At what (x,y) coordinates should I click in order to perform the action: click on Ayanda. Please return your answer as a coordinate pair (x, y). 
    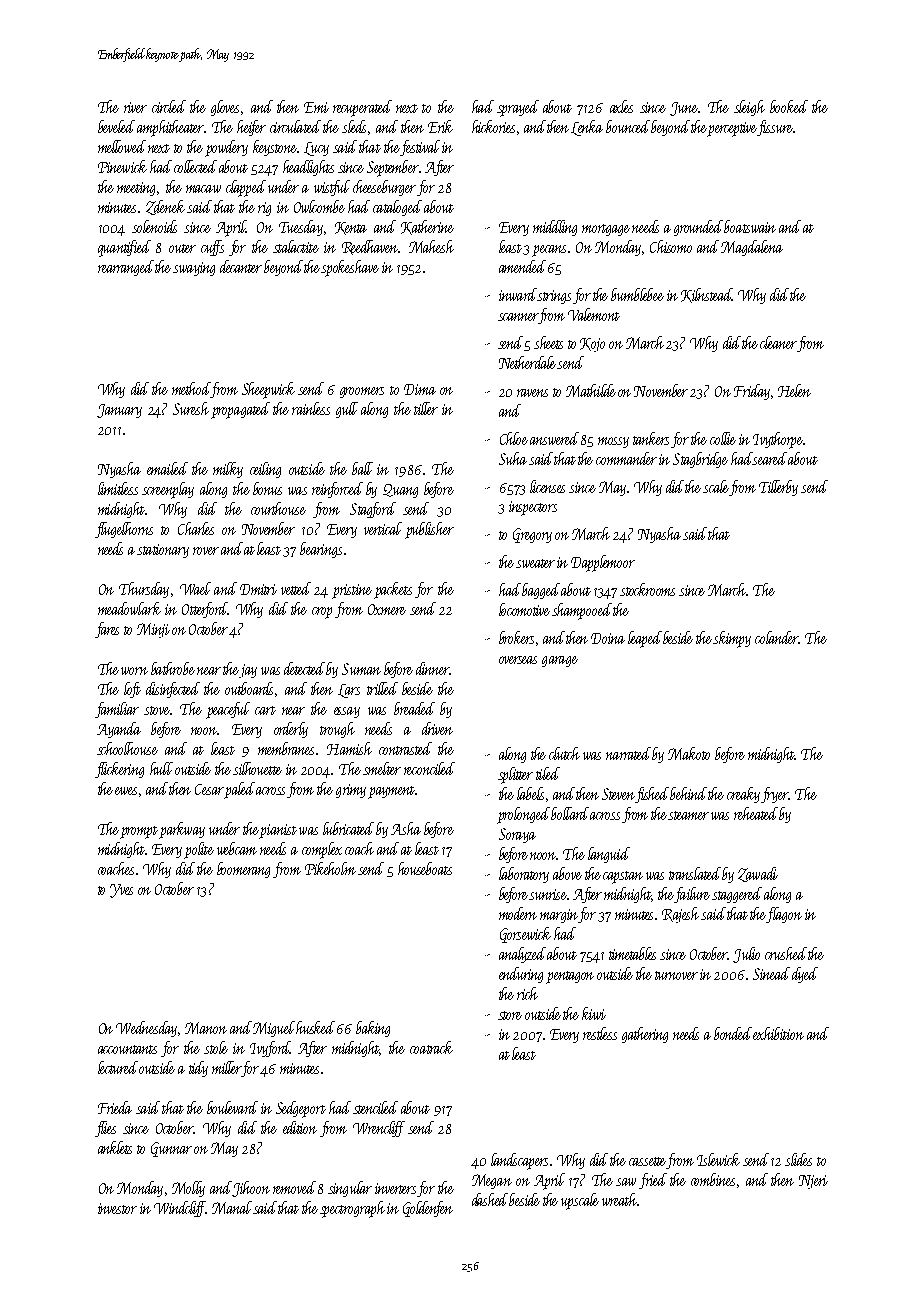
    Looking at the image, I should click on (119, 730).
